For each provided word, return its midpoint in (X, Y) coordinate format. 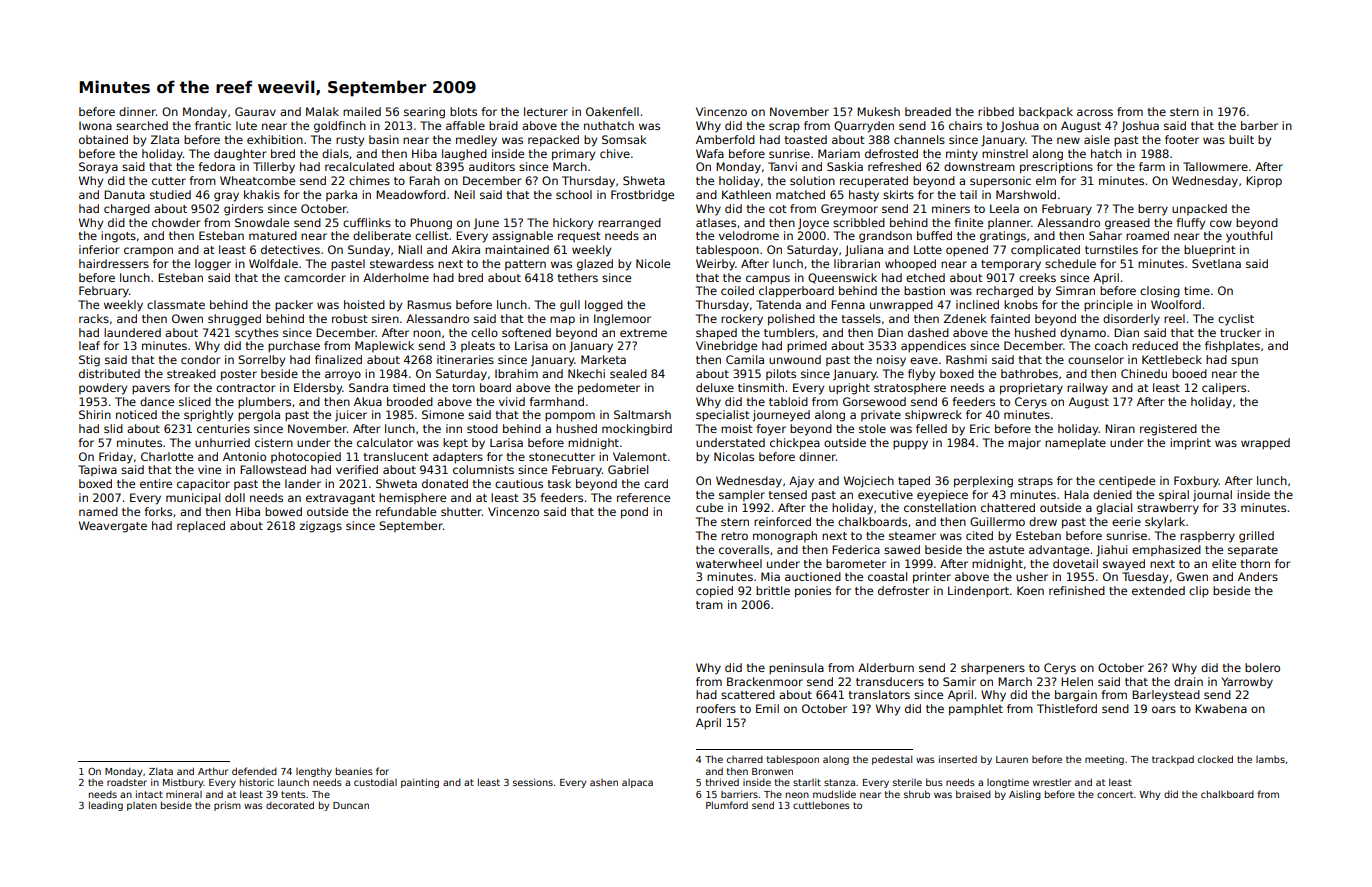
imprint (1190, 444)
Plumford (727, 805)
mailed (362, 111)
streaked (191, 373)
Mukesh (878, 111)
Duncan (351, 805)
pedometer (609, 389)
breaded (928, 111)
